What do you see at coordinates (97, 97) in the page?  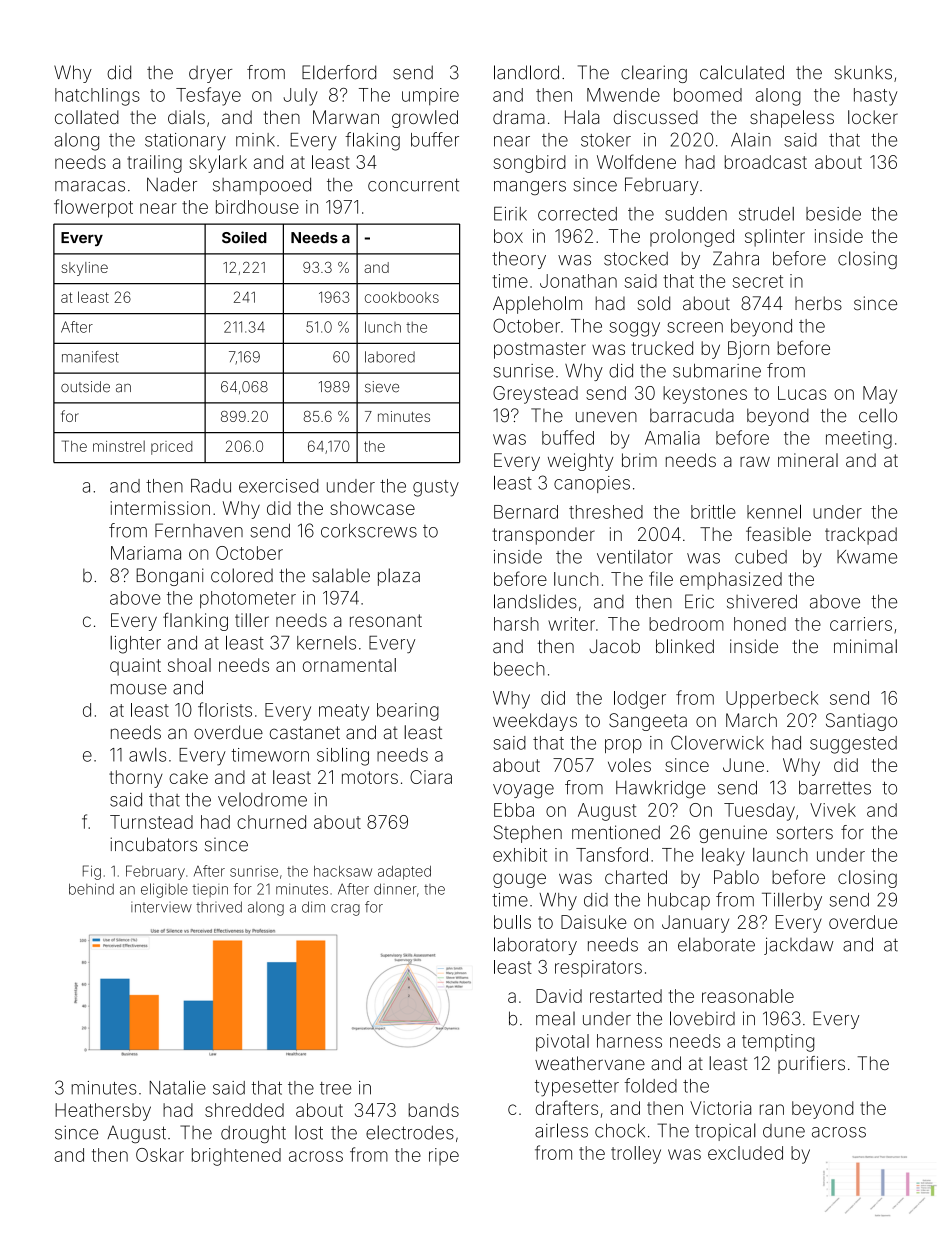 I see `hatchlings` at bounding box center [97, 97].
